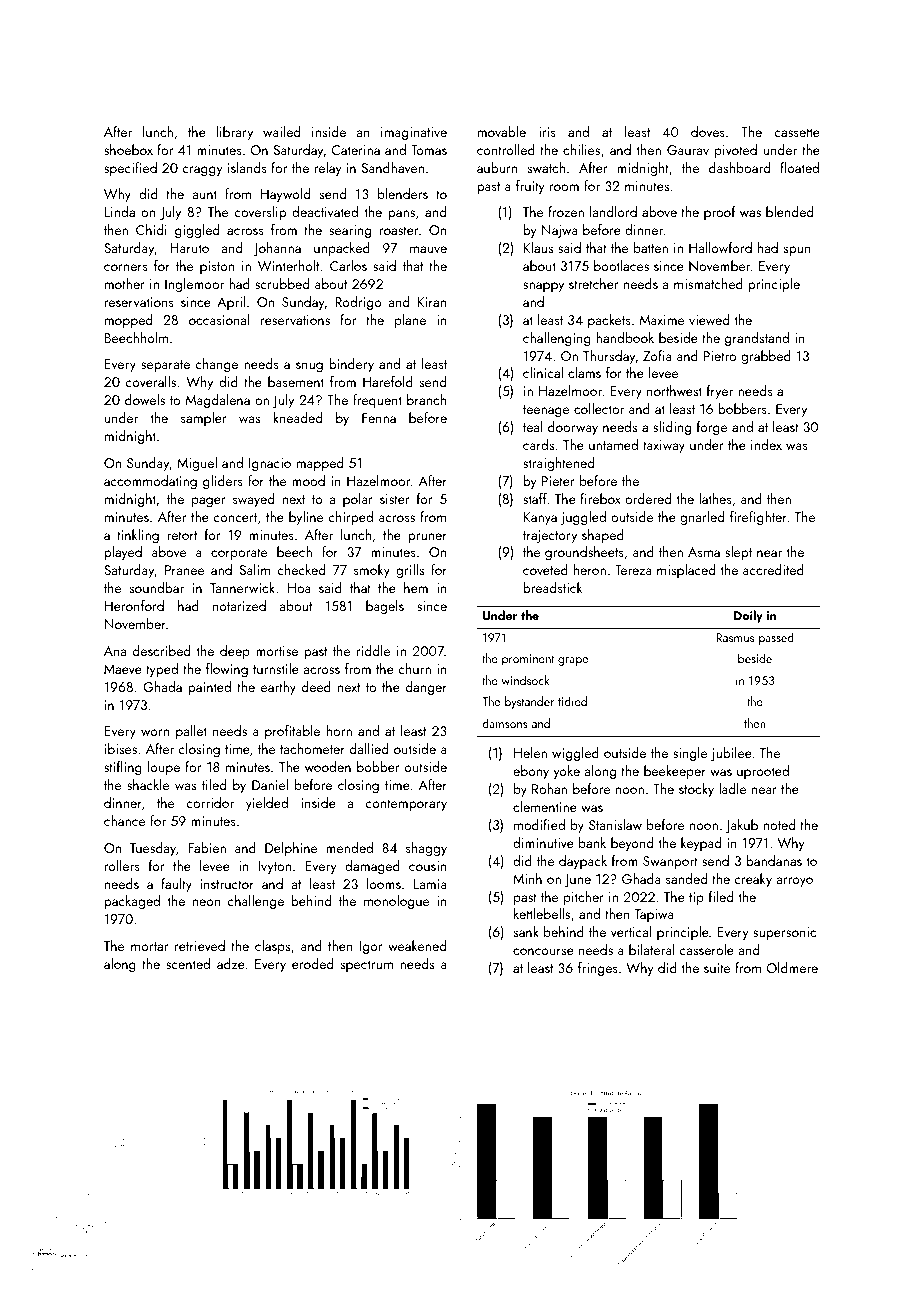 The height and width of the screenshot is (1308, 924). Describe the element at coordinates (432, 302) in the screenshot. I see `Kiran` at that location.
